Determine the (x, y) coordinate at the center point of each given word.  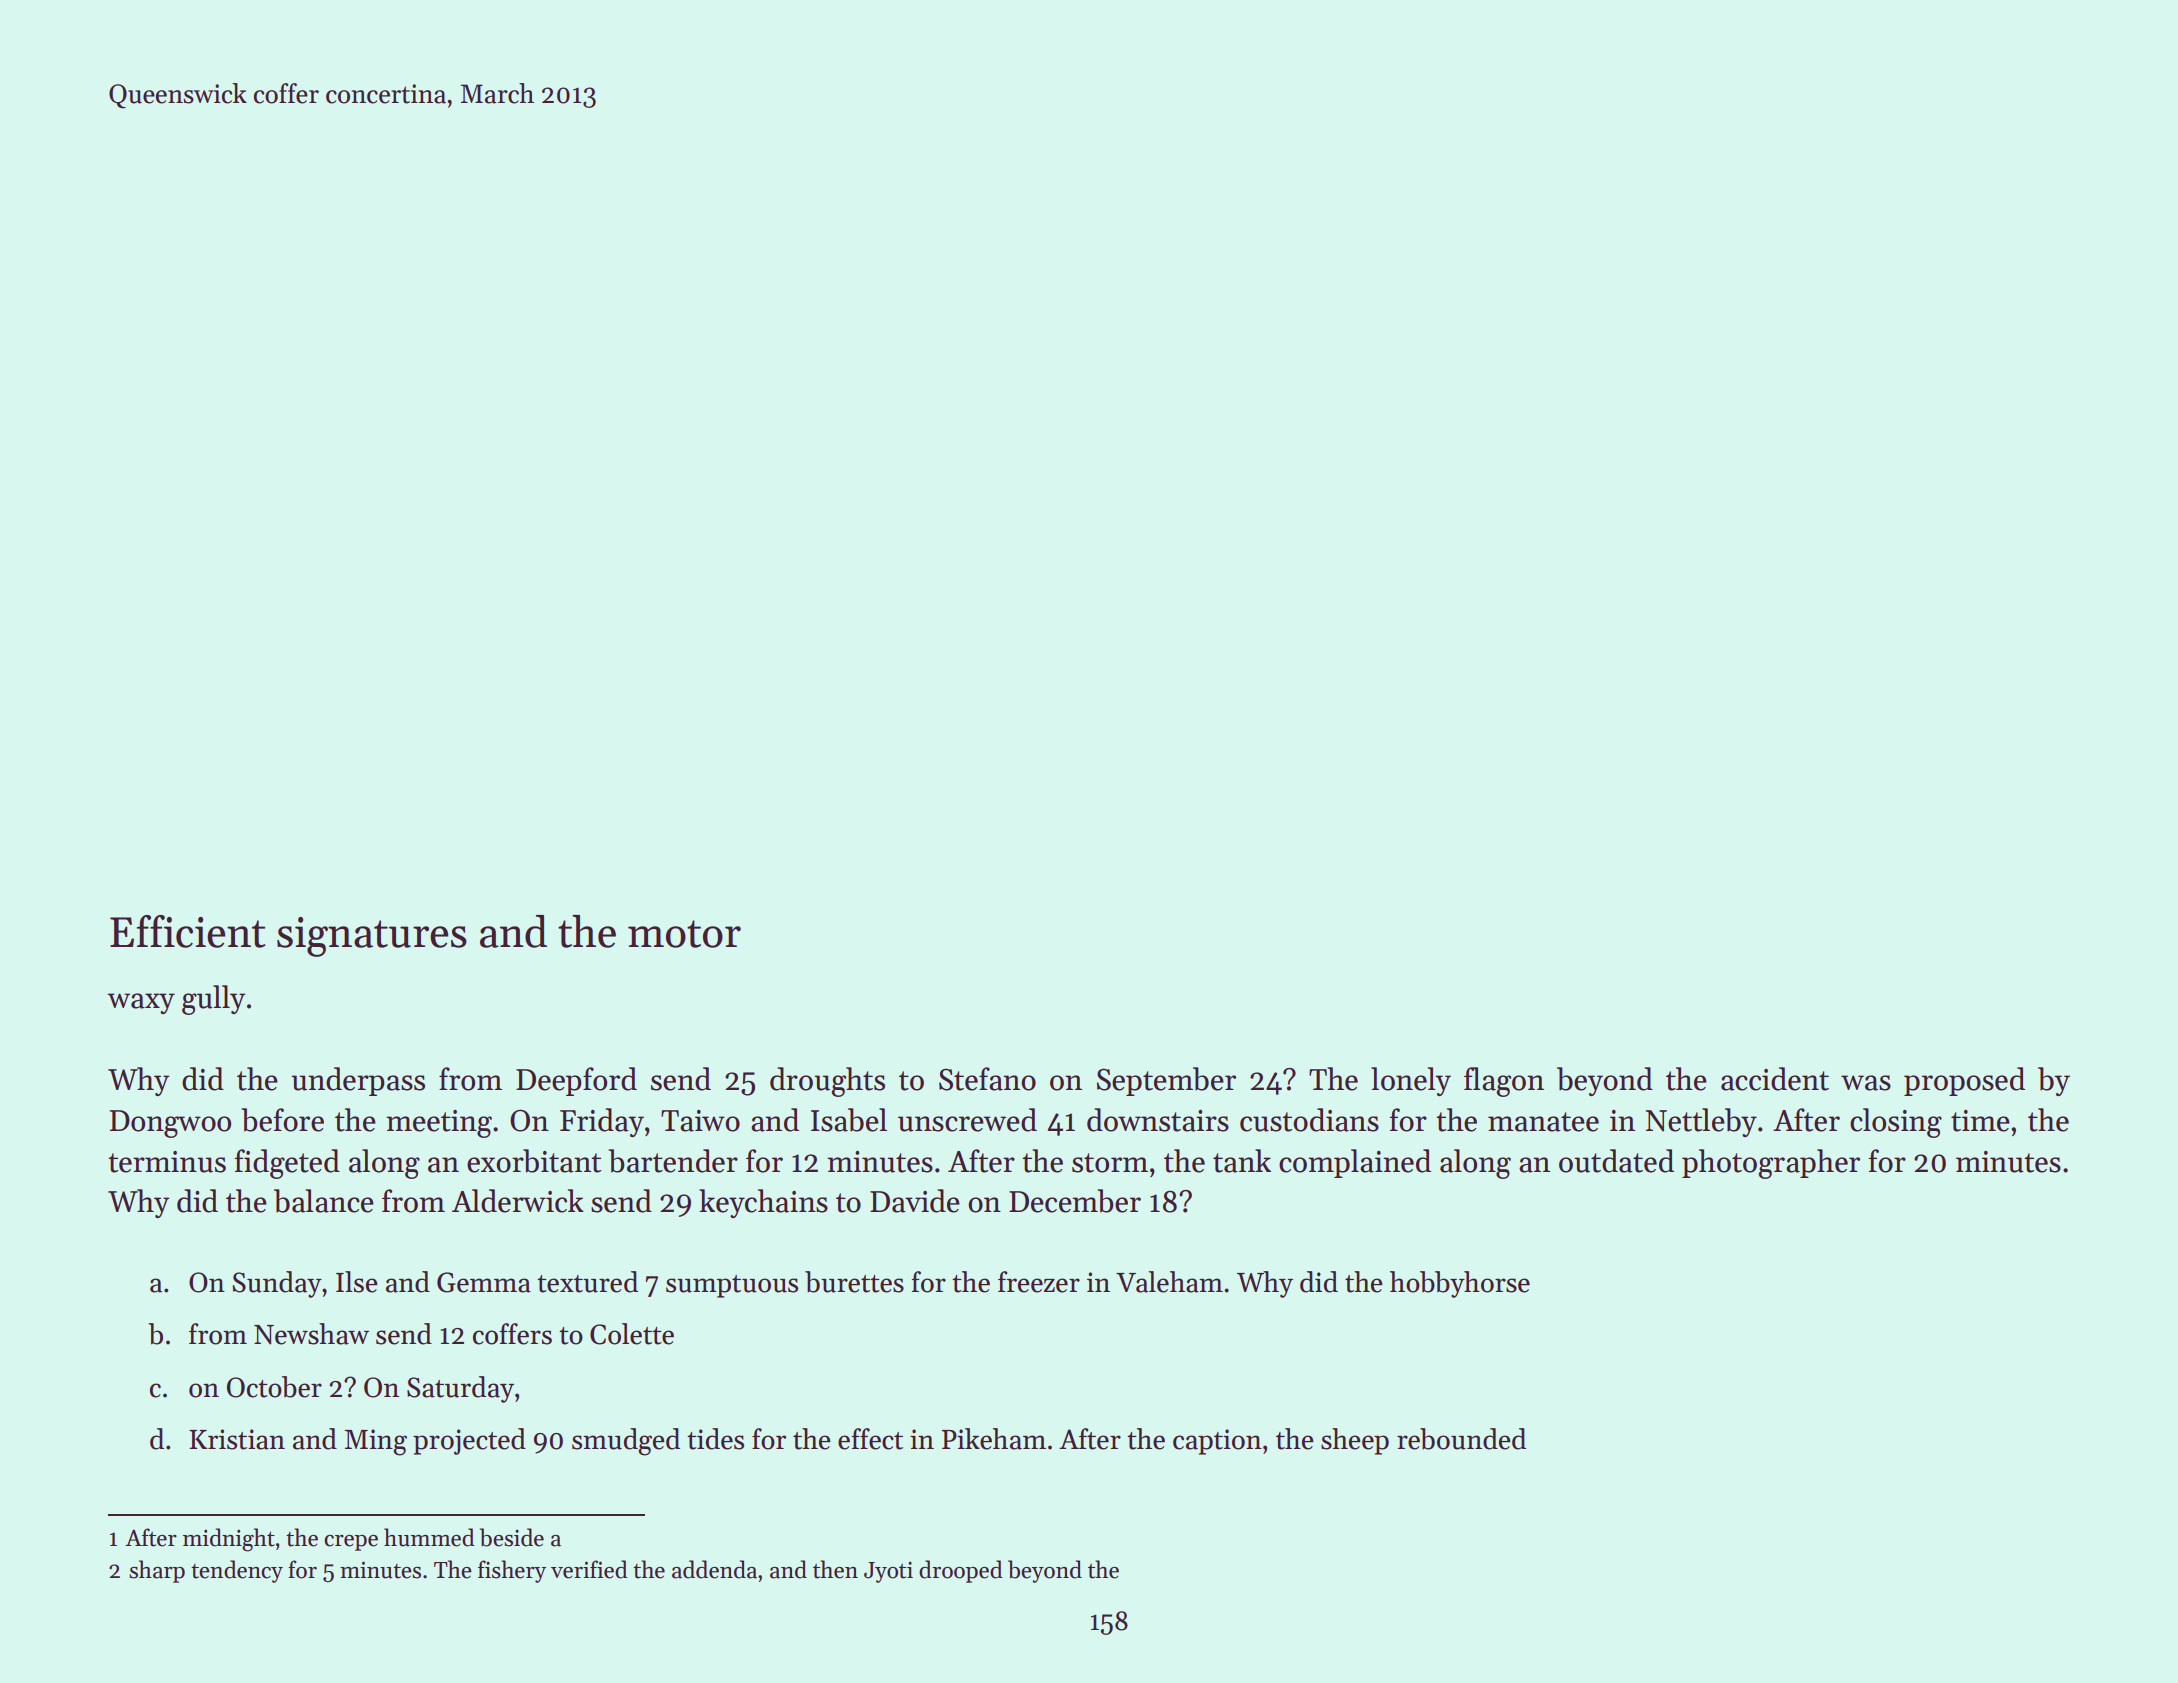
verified (589, 1569)
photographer (1771, 1164)
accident (1775, 1079)
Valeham (1169, 1282)
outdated (1616, 1161)
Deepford (576, 1081)
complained (1355, 1163)
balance (324, 1201)
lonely (1411, 1081)
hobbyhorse (1460, 1284)
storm (1110, 1163)
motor (684, 934)
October (274, 1387)
